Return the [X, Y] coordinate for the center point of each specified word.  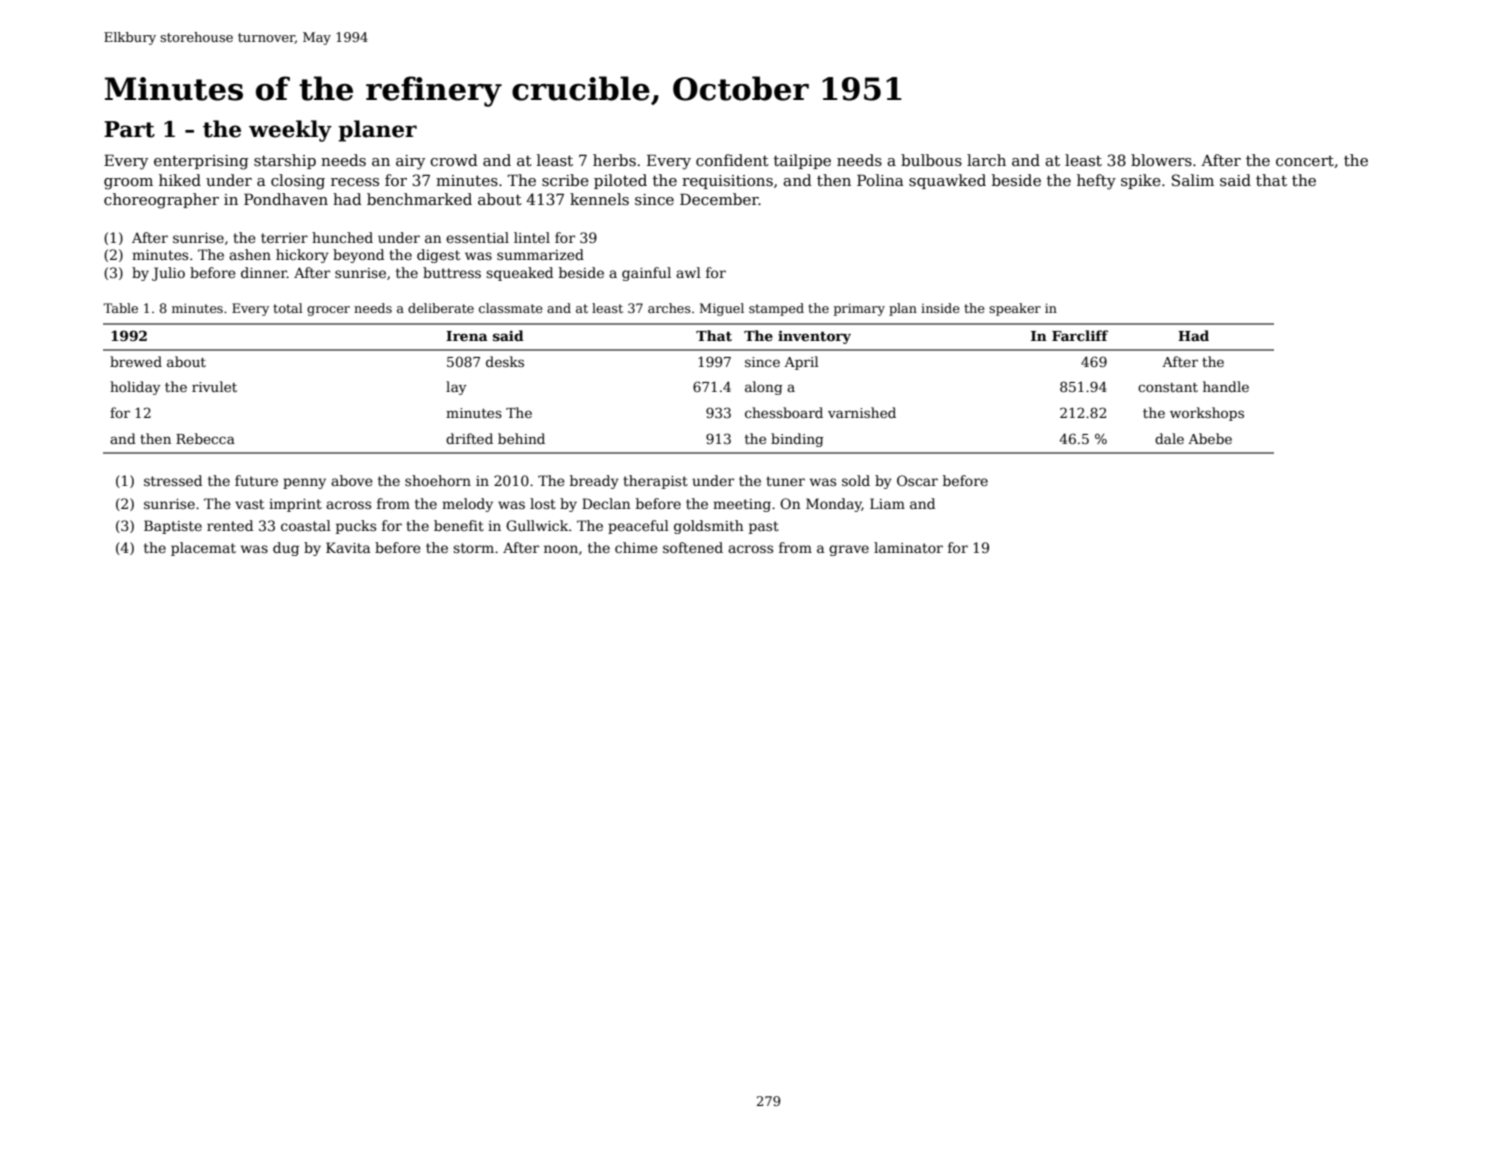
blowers [1161, 160]
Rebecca [205, 438]
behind [521, 438]
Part [129, 129]
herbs [614, 160]
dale [1169, 438]
